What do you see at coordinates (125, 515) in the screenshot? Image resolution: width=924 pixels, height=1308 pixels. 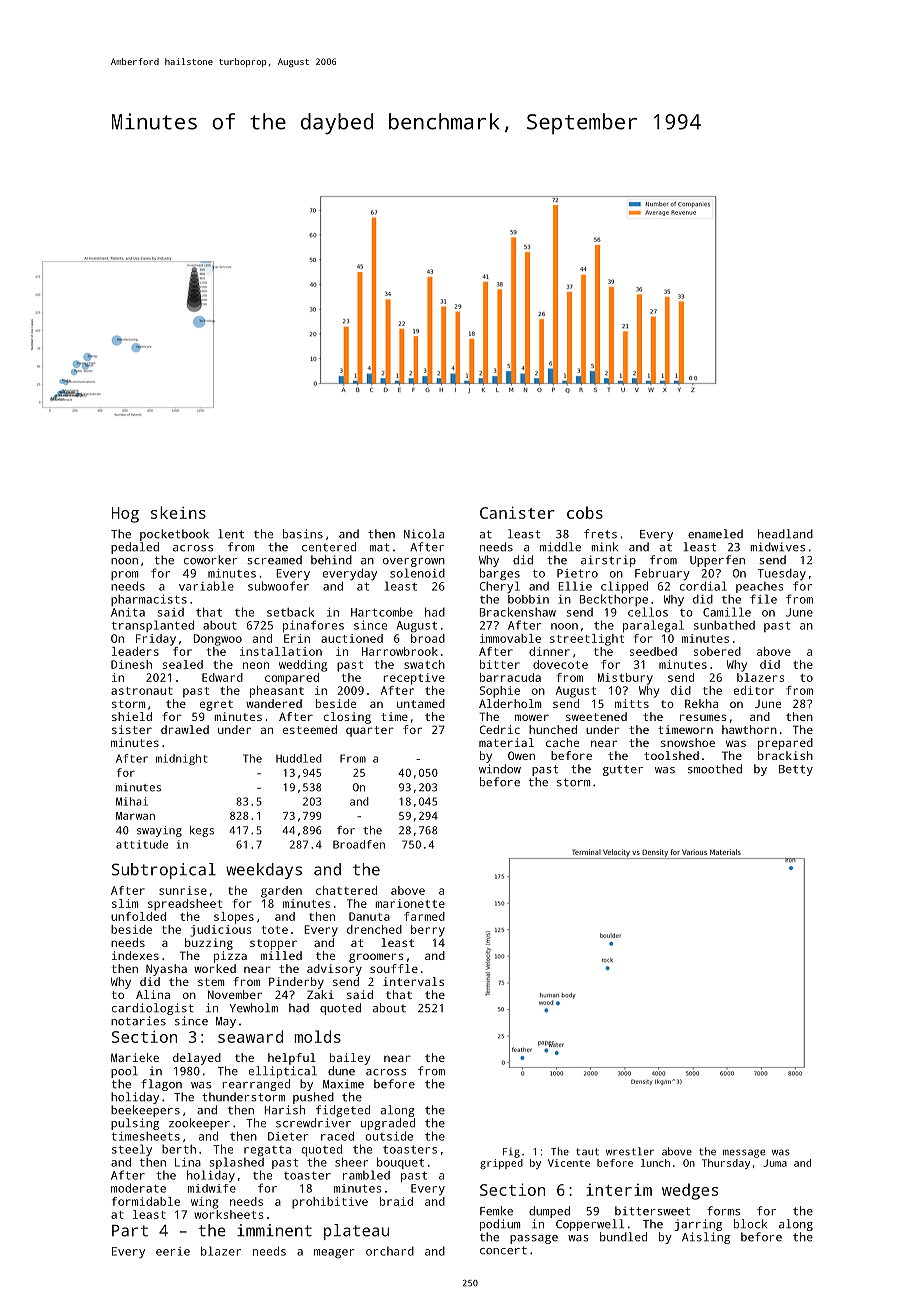 I see `Hog` at bounding box center [125, 515].
